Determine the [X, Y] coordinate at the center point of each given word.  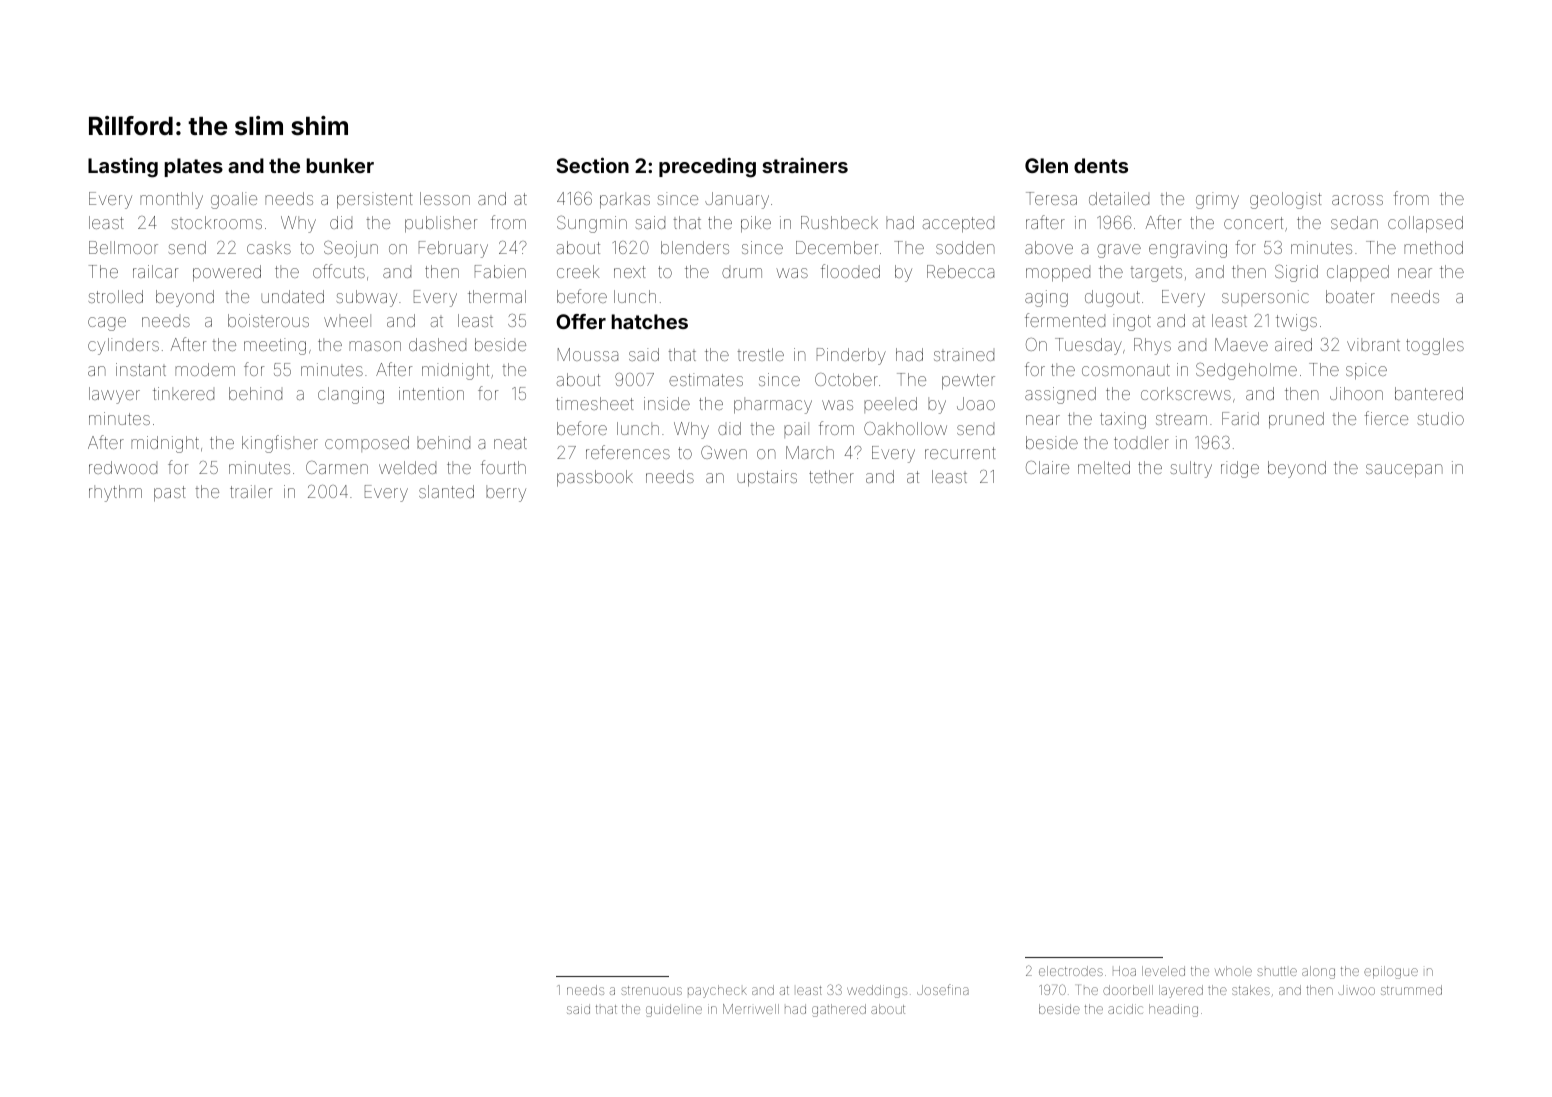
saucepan [1404, 471]
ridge [1240, 469]
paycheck [717, 991]
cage [107, 324]
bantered [1429, 393]
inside [667, 403]
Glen [1046, 165]
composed [367, 444]
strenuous [651, 990]
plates [193, 167]
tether [831, 476]
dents [1101, 165]
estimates [706, 379]
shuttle [1277, 971]
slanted [446, 491]
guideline [674, 1010]
